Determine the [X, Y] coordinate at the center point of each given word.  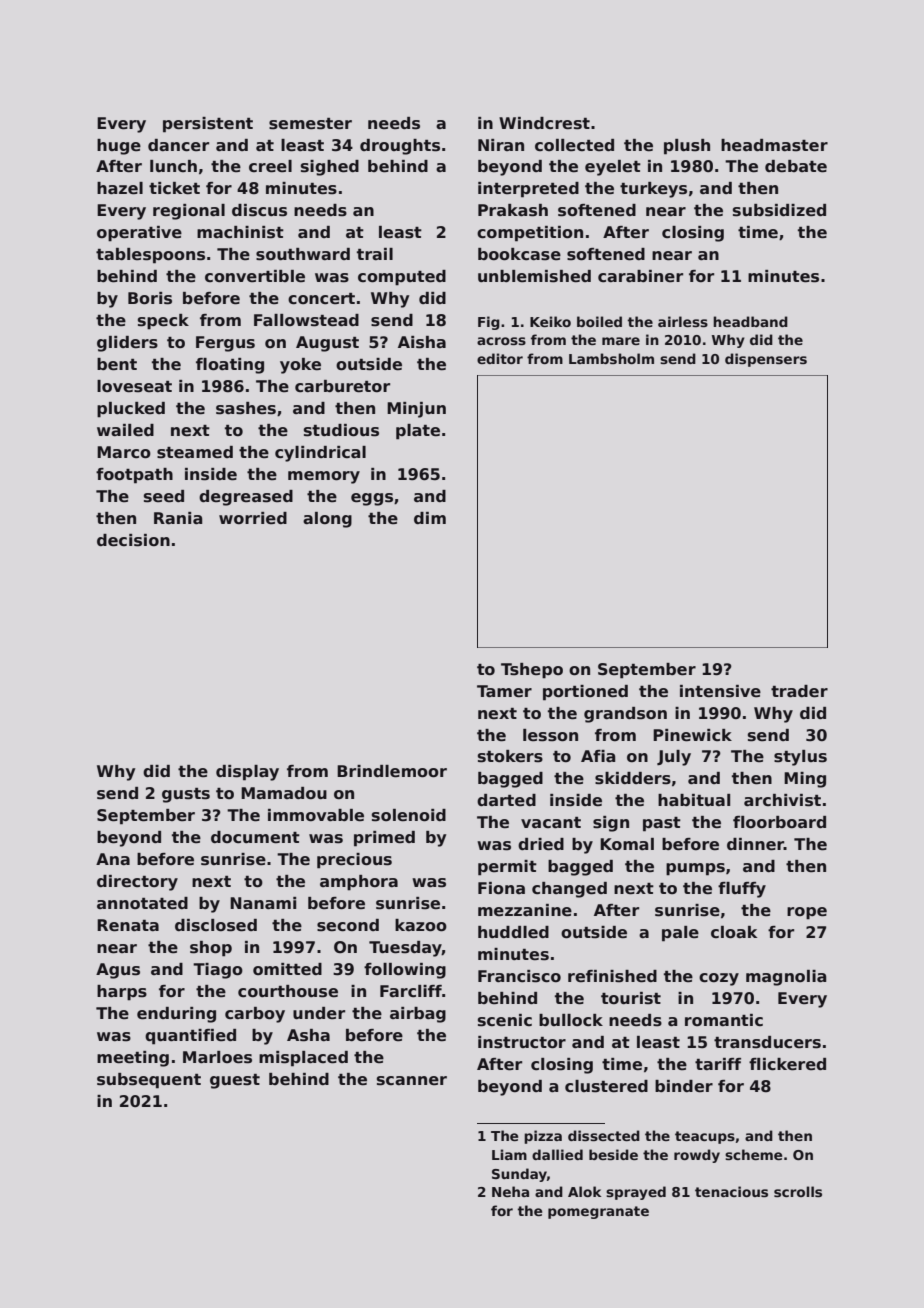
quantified [190, 1037]
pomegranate [598, 1212]
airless [683, 321]
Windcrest [544, 123]
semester [310, 124]
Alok [585, 1191]
